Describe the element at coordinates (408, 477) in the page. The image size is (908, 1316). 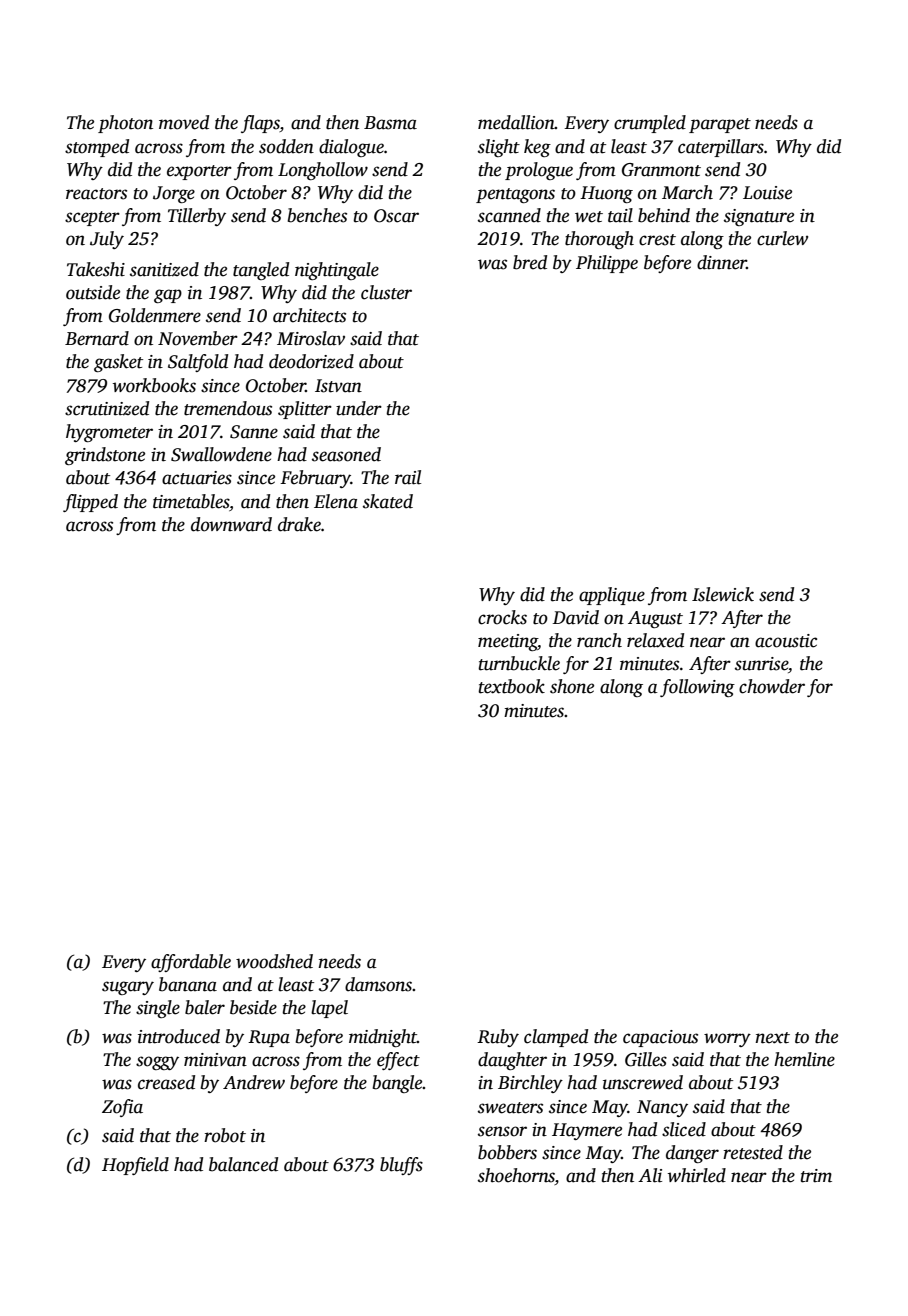
I see `rail` at that location.
